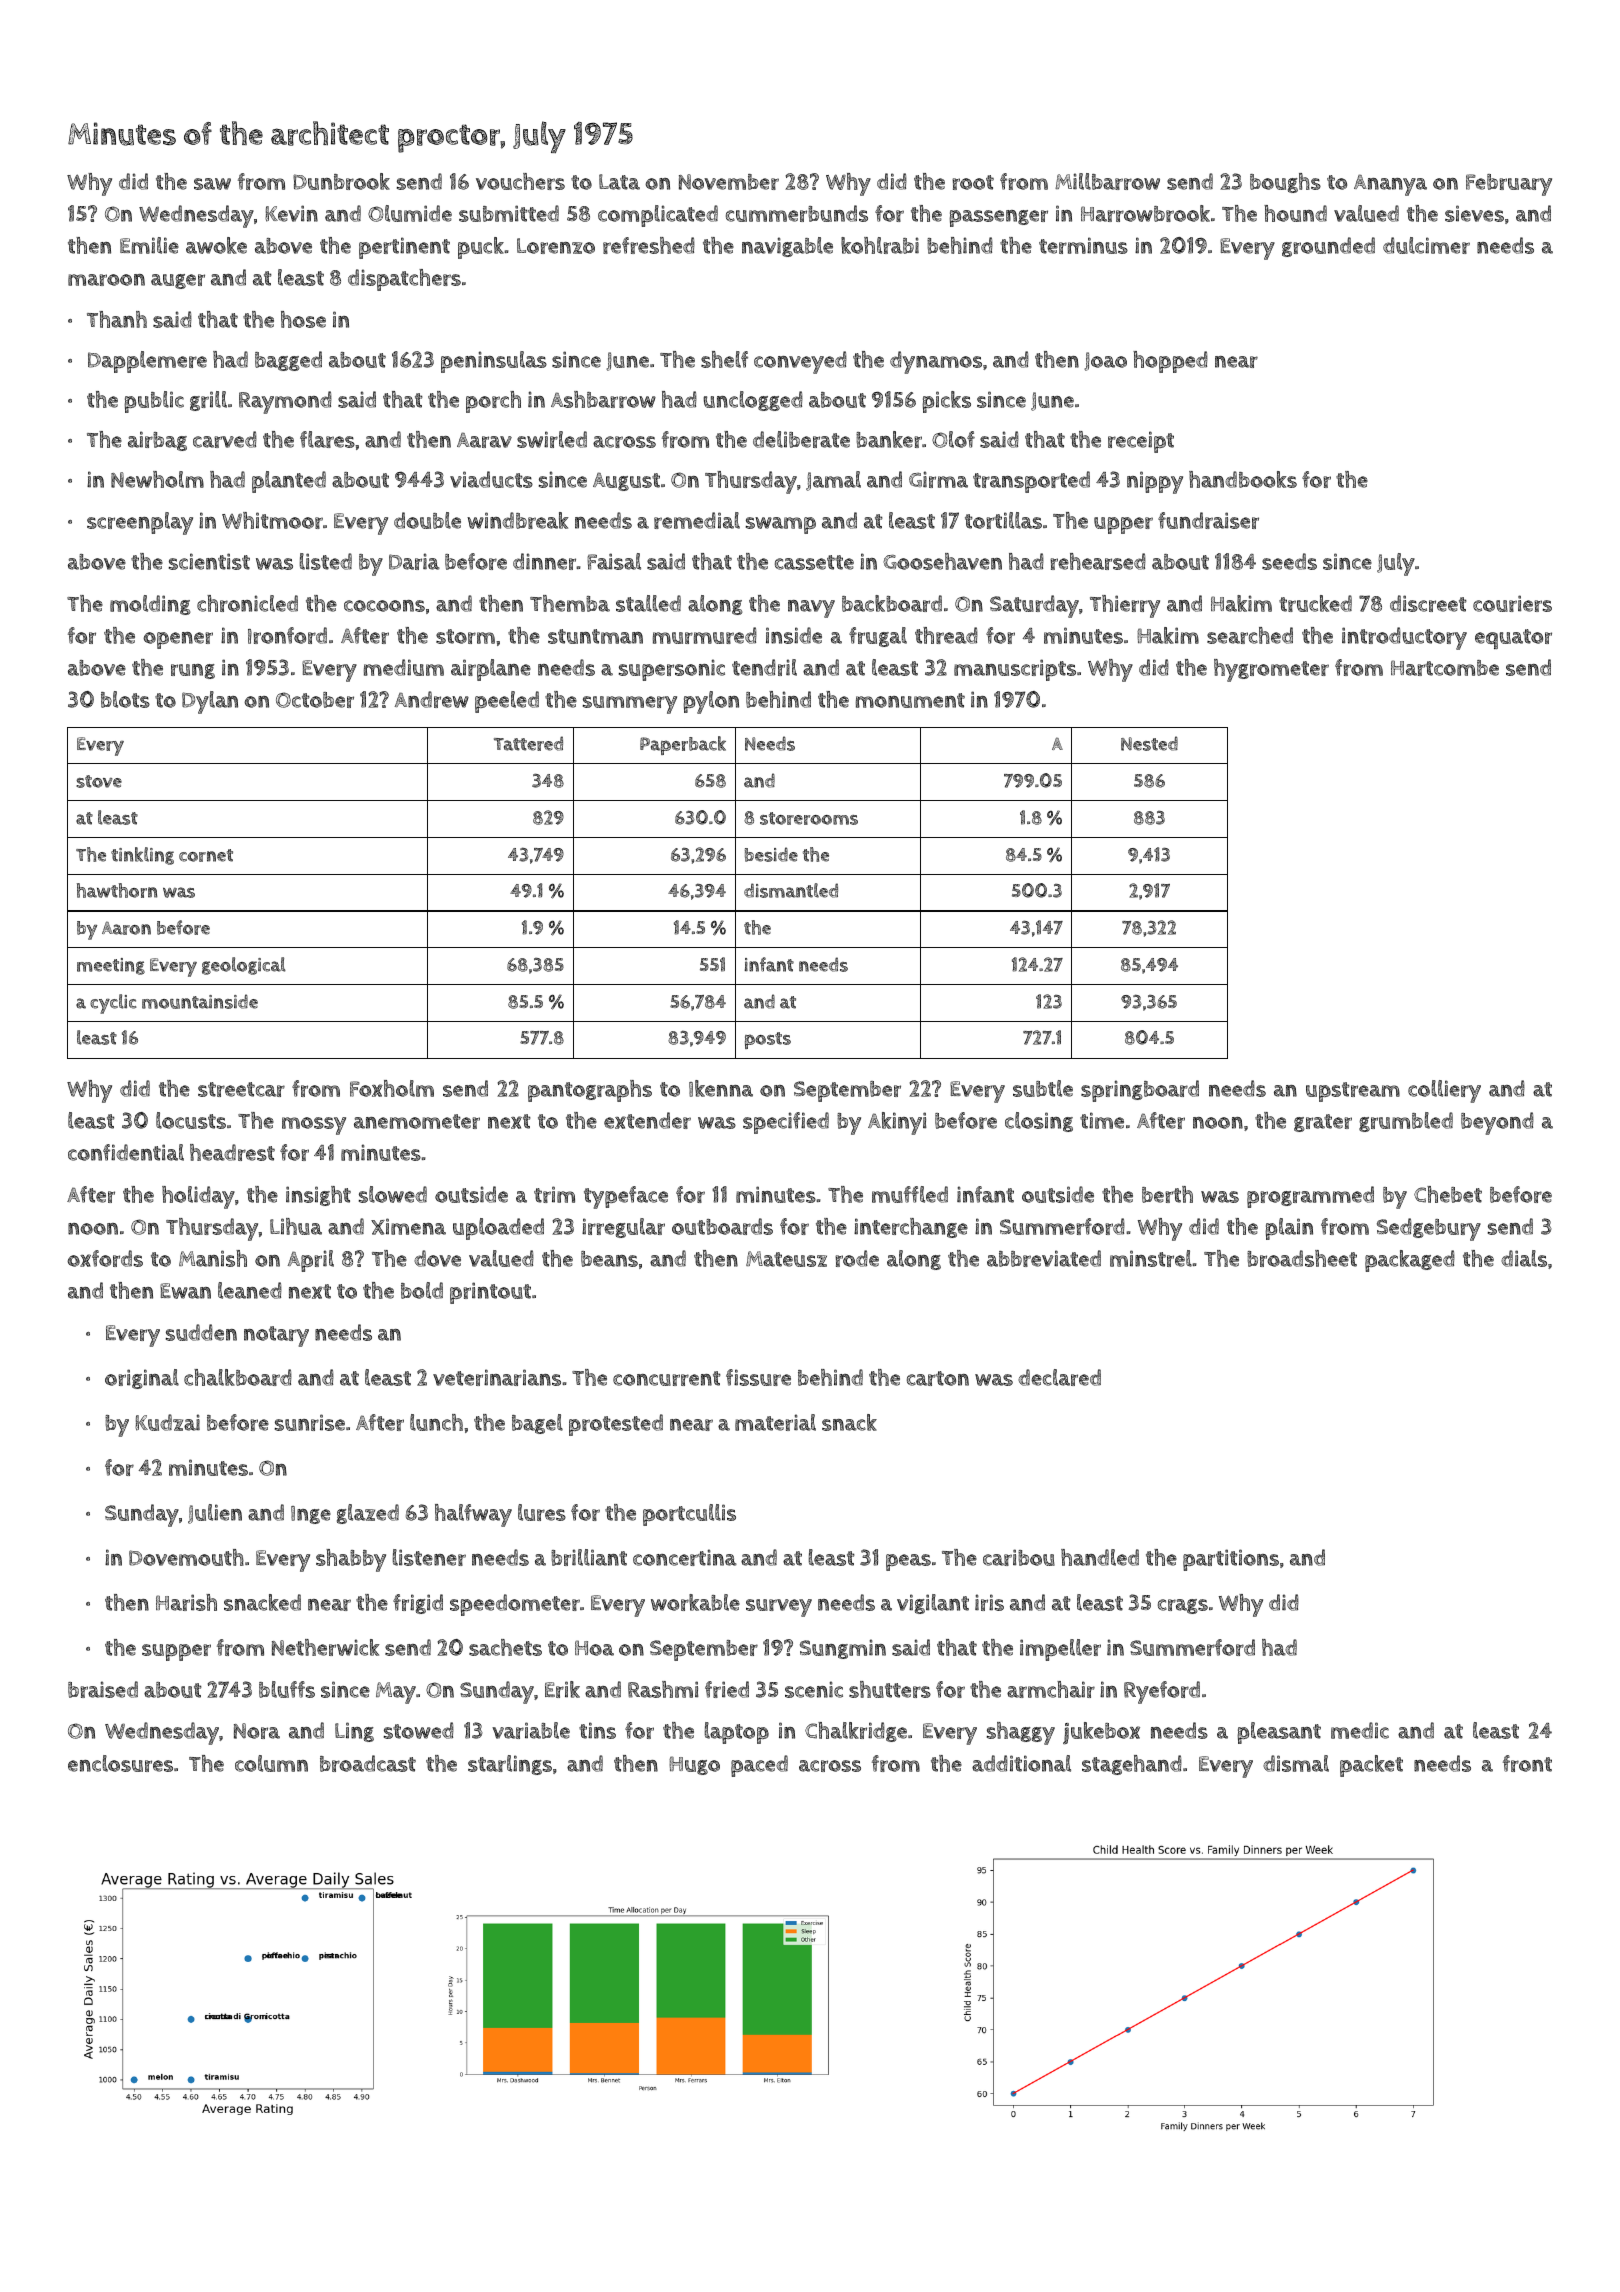 The height and width of the screenshot is (2292, 1620). Describe the element at coordinates (1390, 185) in the screenshot. I see `Ananya` at that location.
